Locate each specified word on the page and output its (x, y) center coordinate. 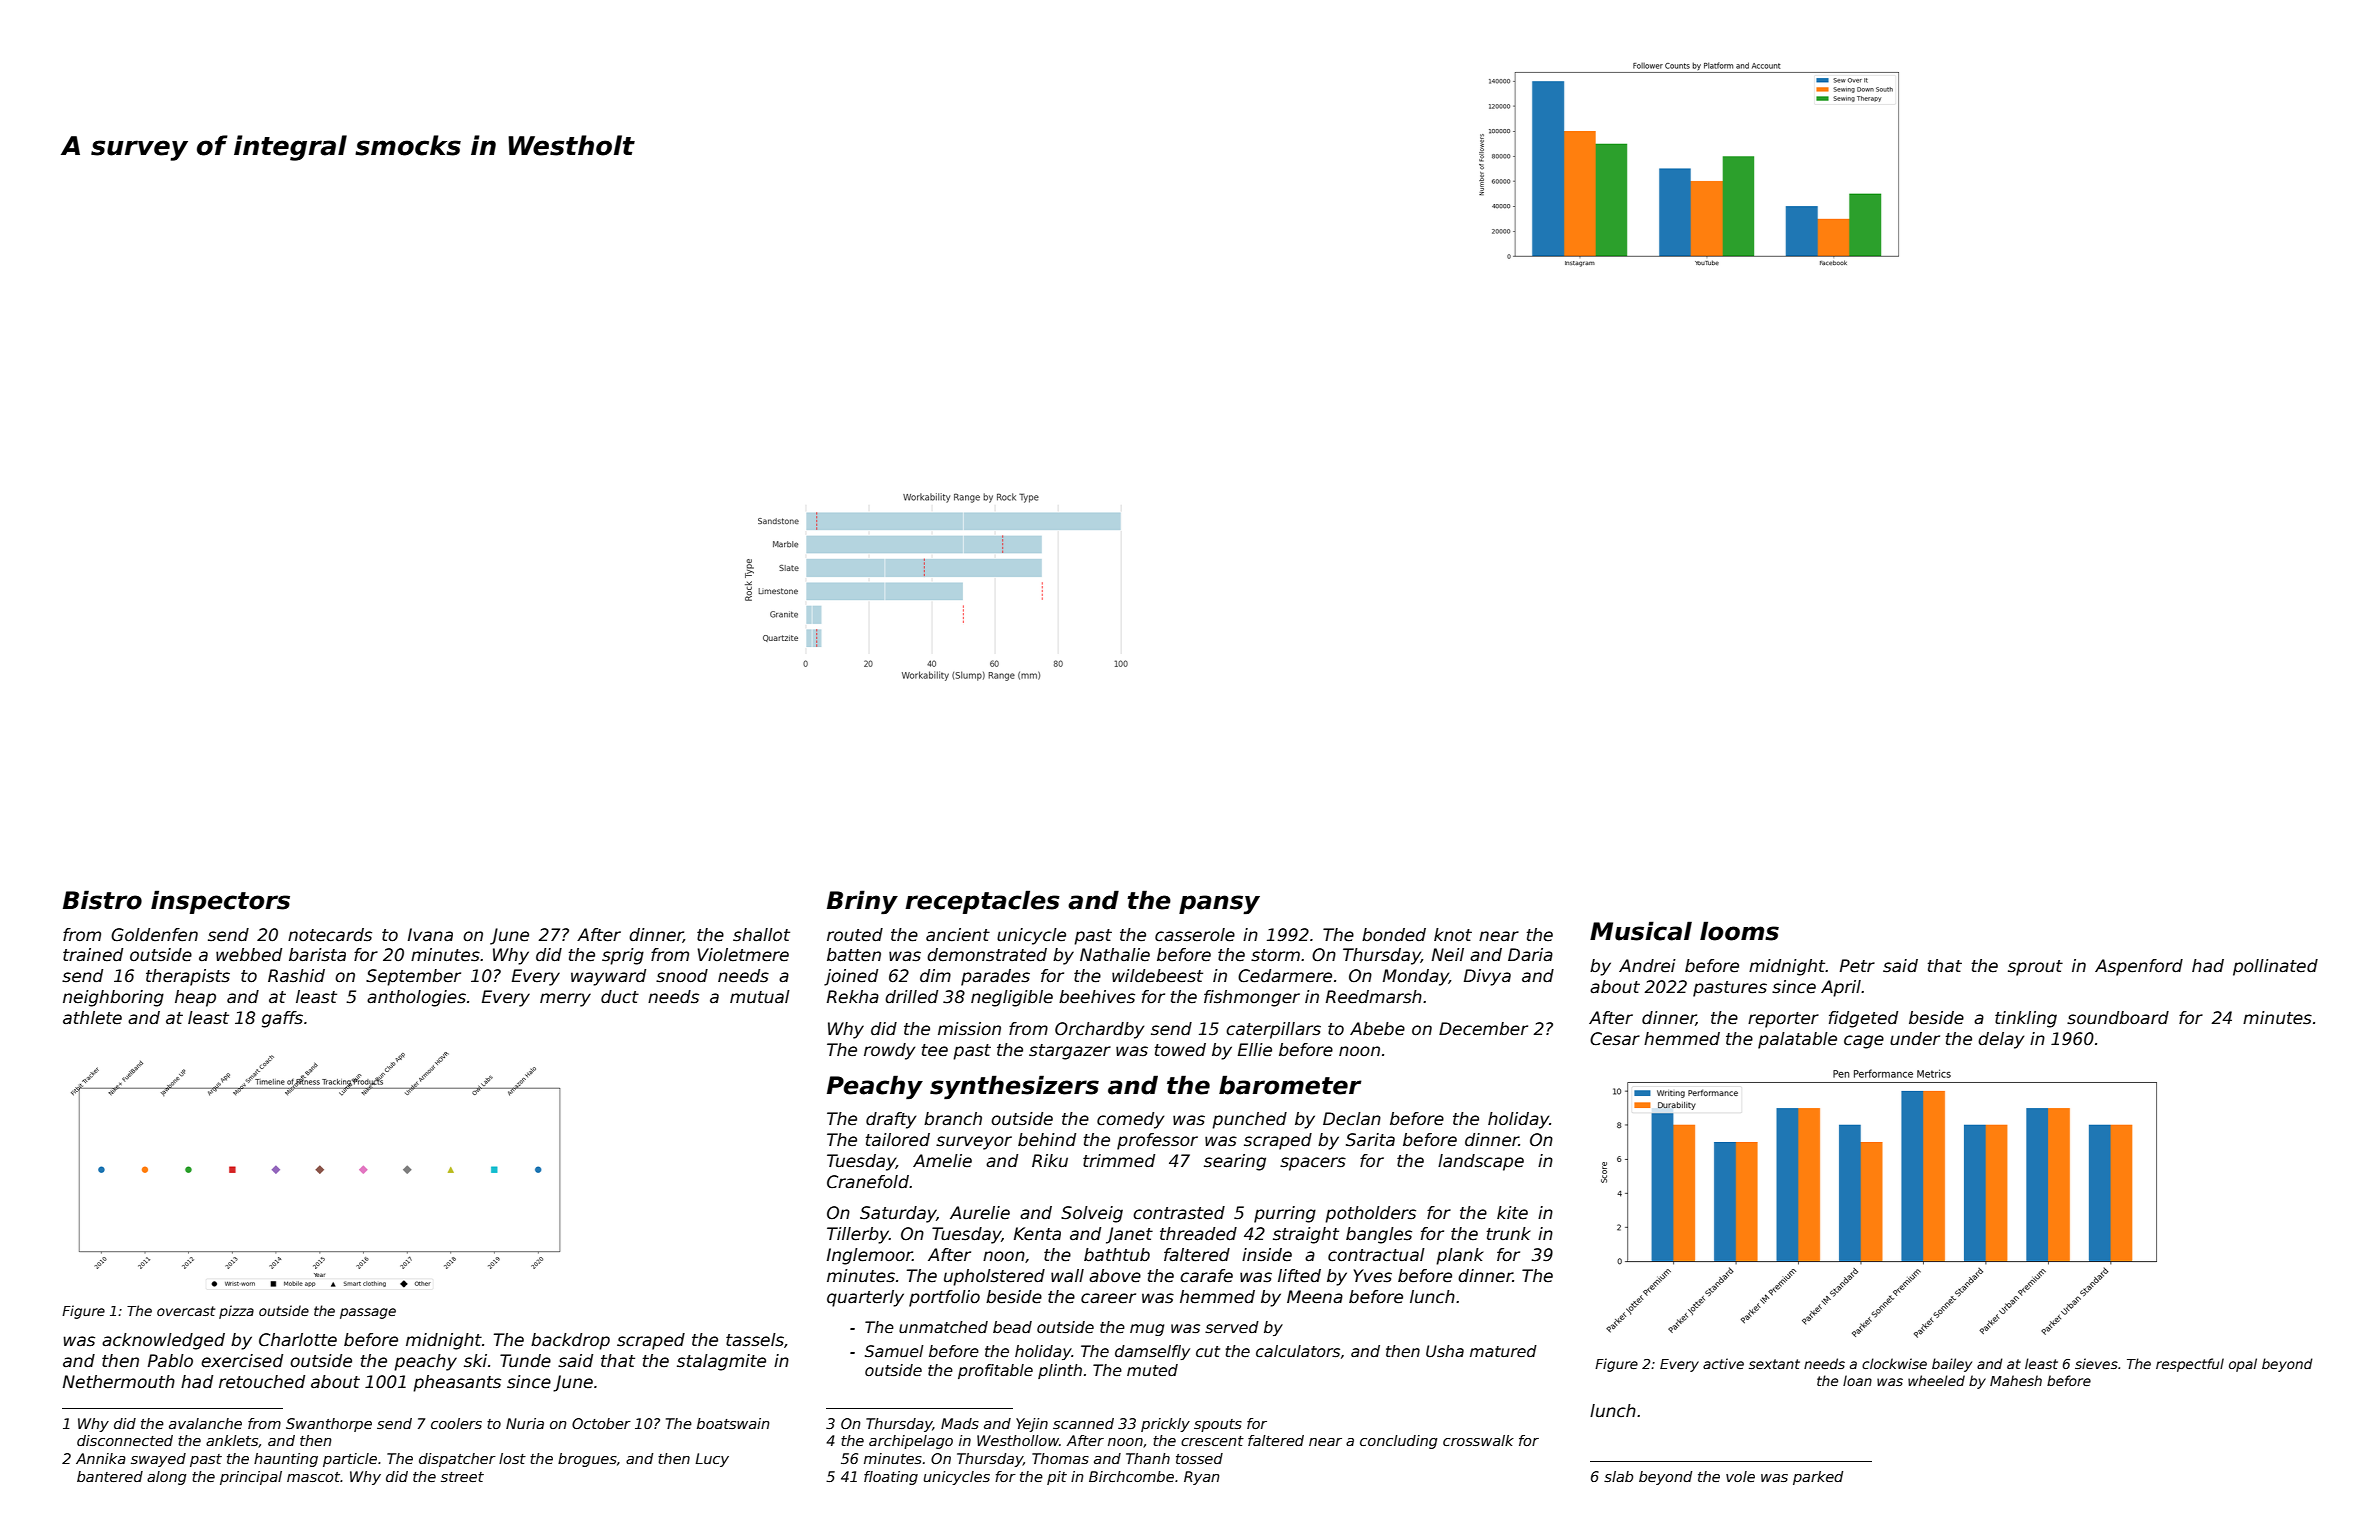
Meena (1315, 1297)
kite (1512, 1213)
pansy (1219, 904)
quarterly (865, 1298)
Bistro (102, 900)
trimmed (1119, 1161)
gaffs (282, 1019)
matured (1503, 1351)
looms (1739, 931)
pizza (236, 1312)
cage (1864, 1042)
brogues (587, 1460)
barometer (1290, 1085)
